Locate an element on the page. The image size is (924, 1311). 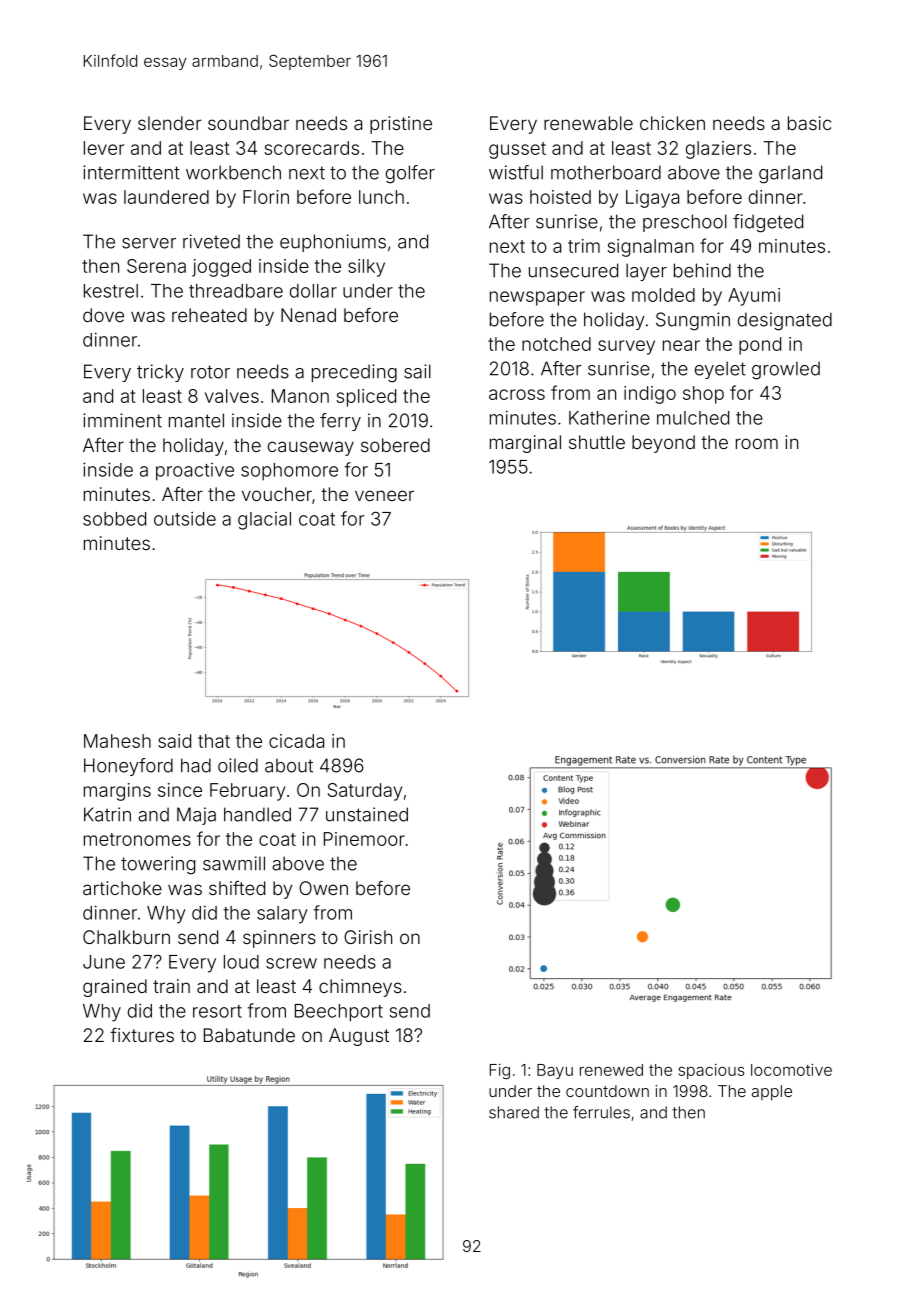
margins is located at coordinates (117, 792).
